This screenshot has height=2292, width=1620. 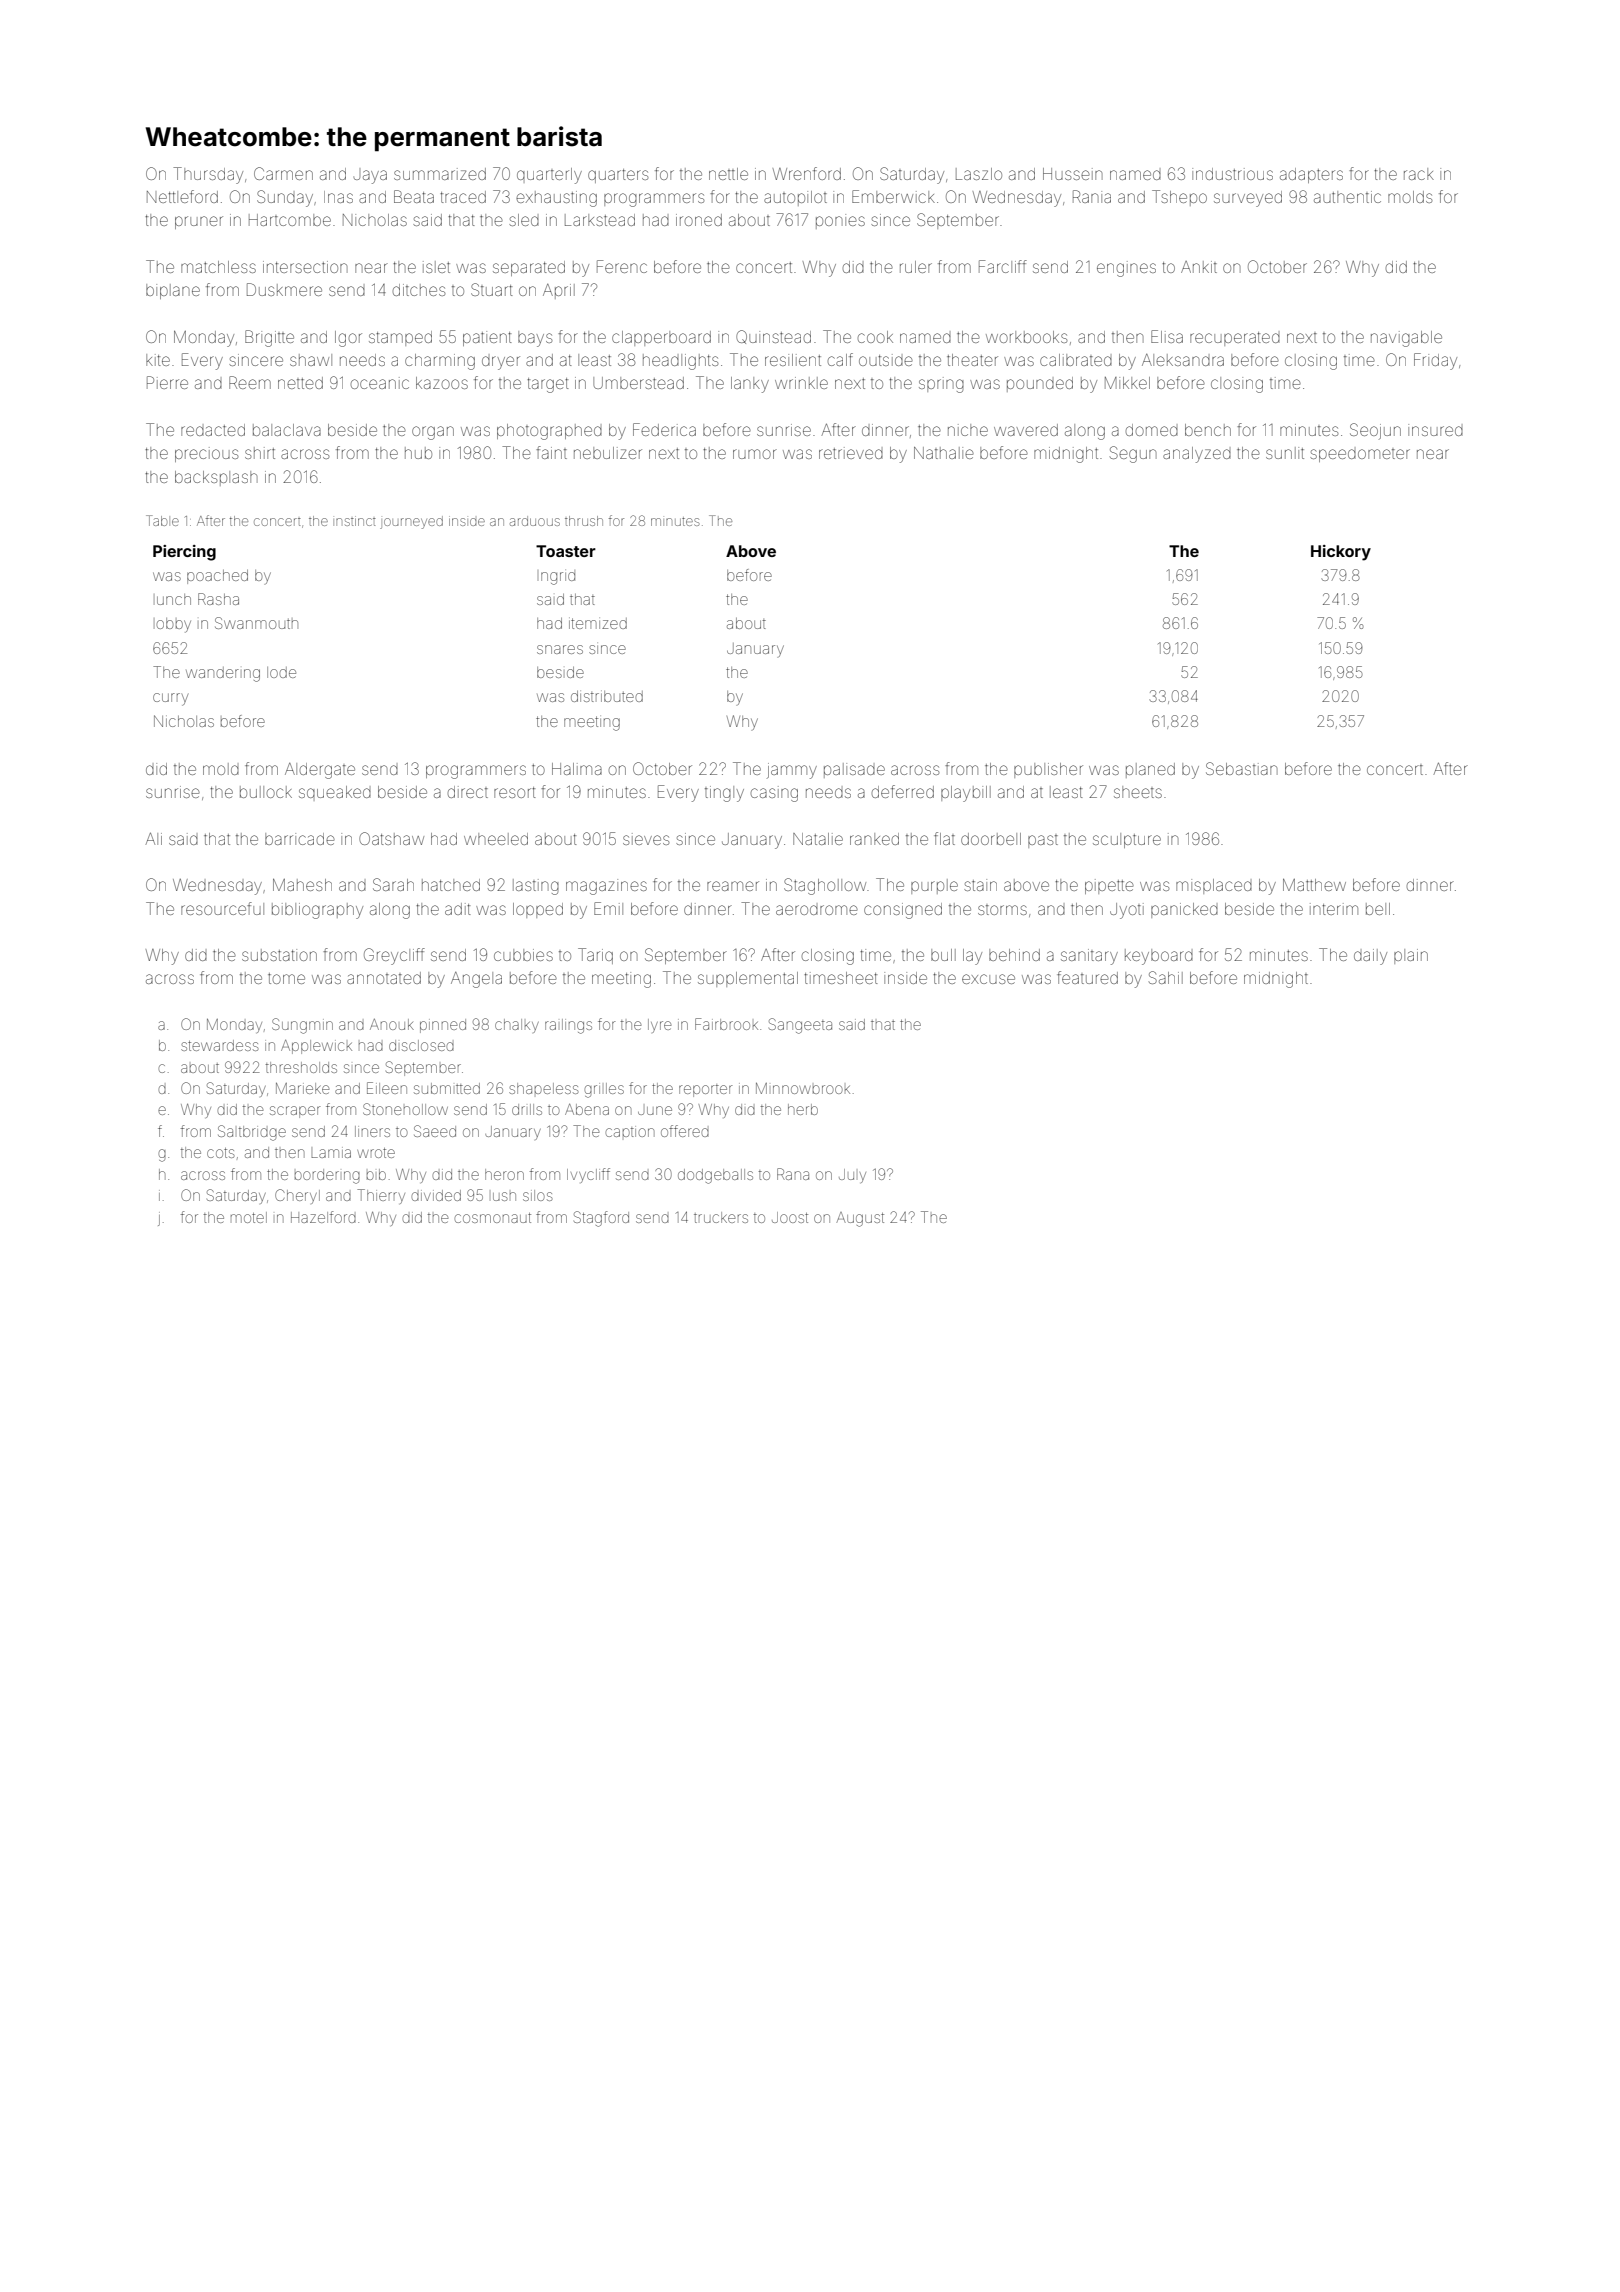 I want to click on outside, so click(x=886, y=360).
